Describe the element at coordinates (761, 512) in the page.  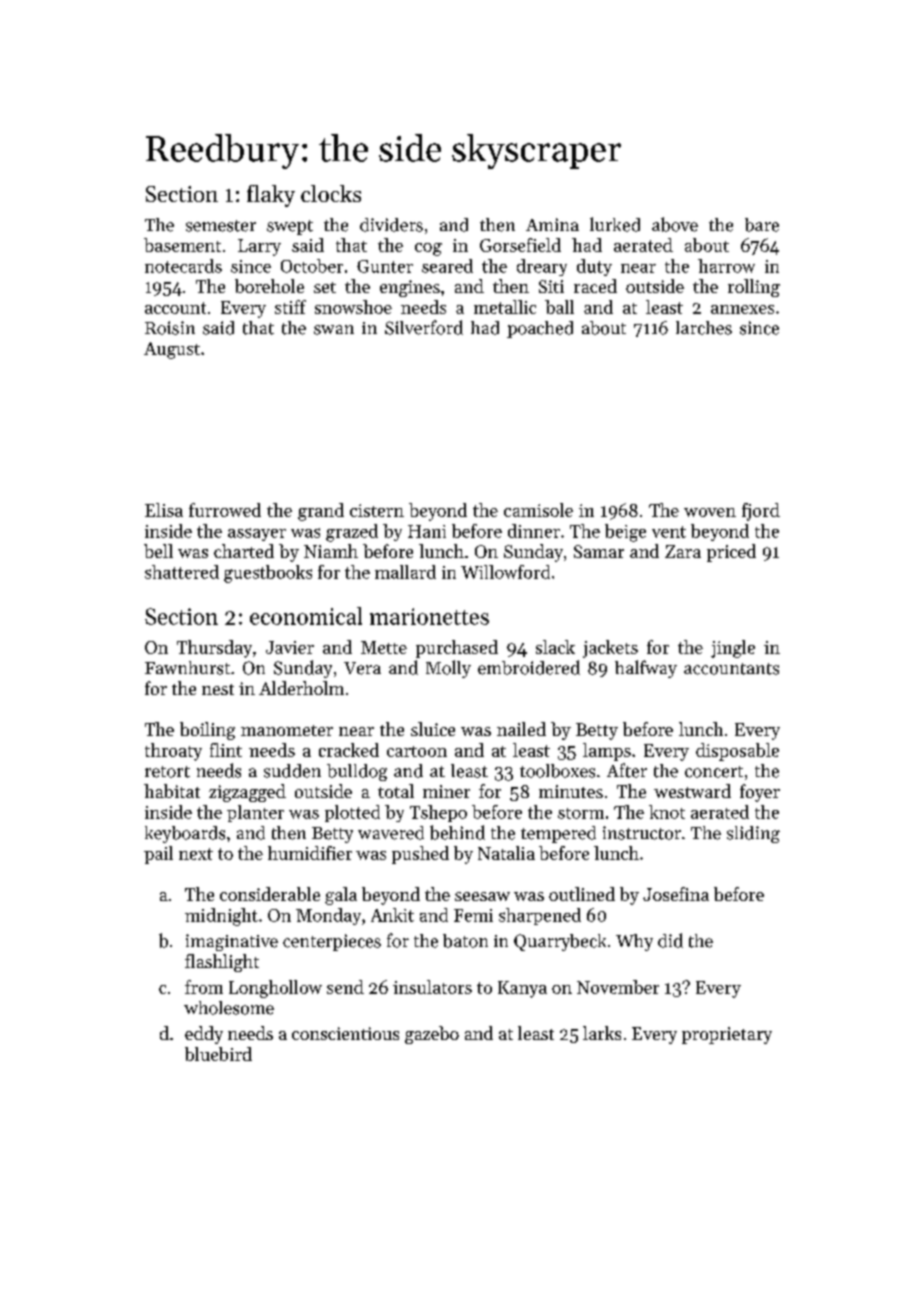
I see `fjord` at that location.
